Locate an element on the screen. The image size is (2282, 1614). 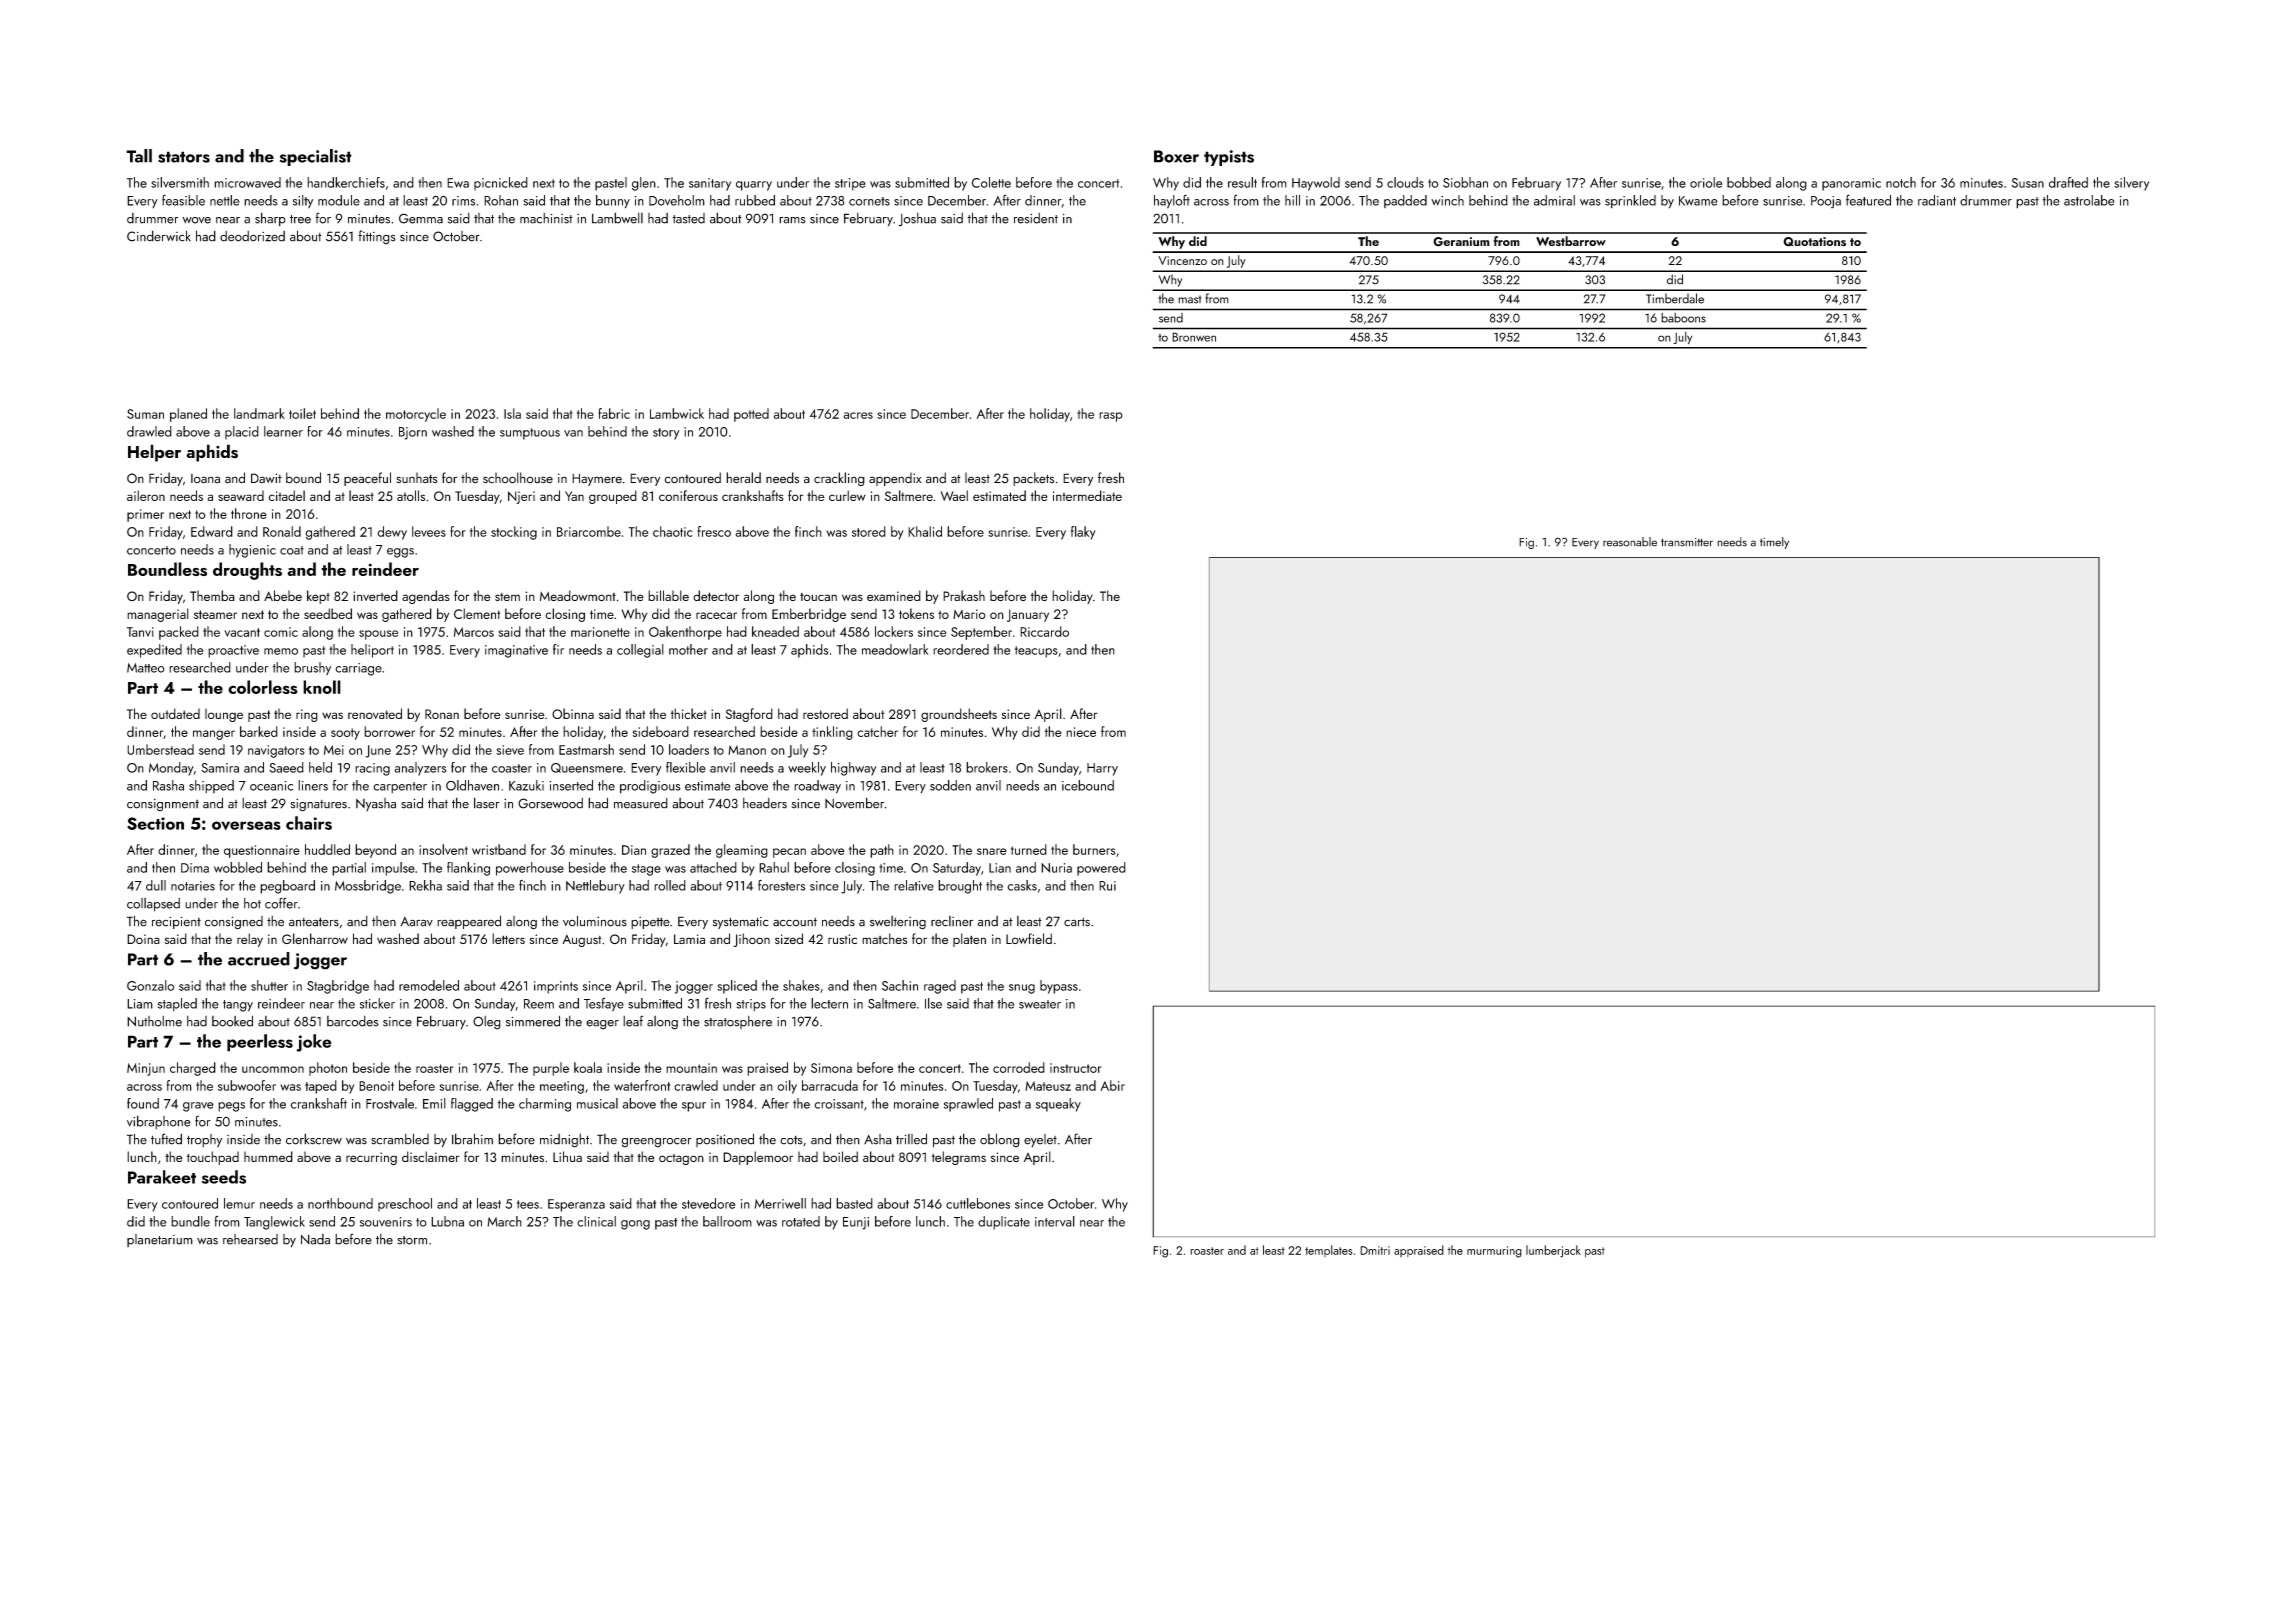
transmitter is located at coordinates (1687, 542).
